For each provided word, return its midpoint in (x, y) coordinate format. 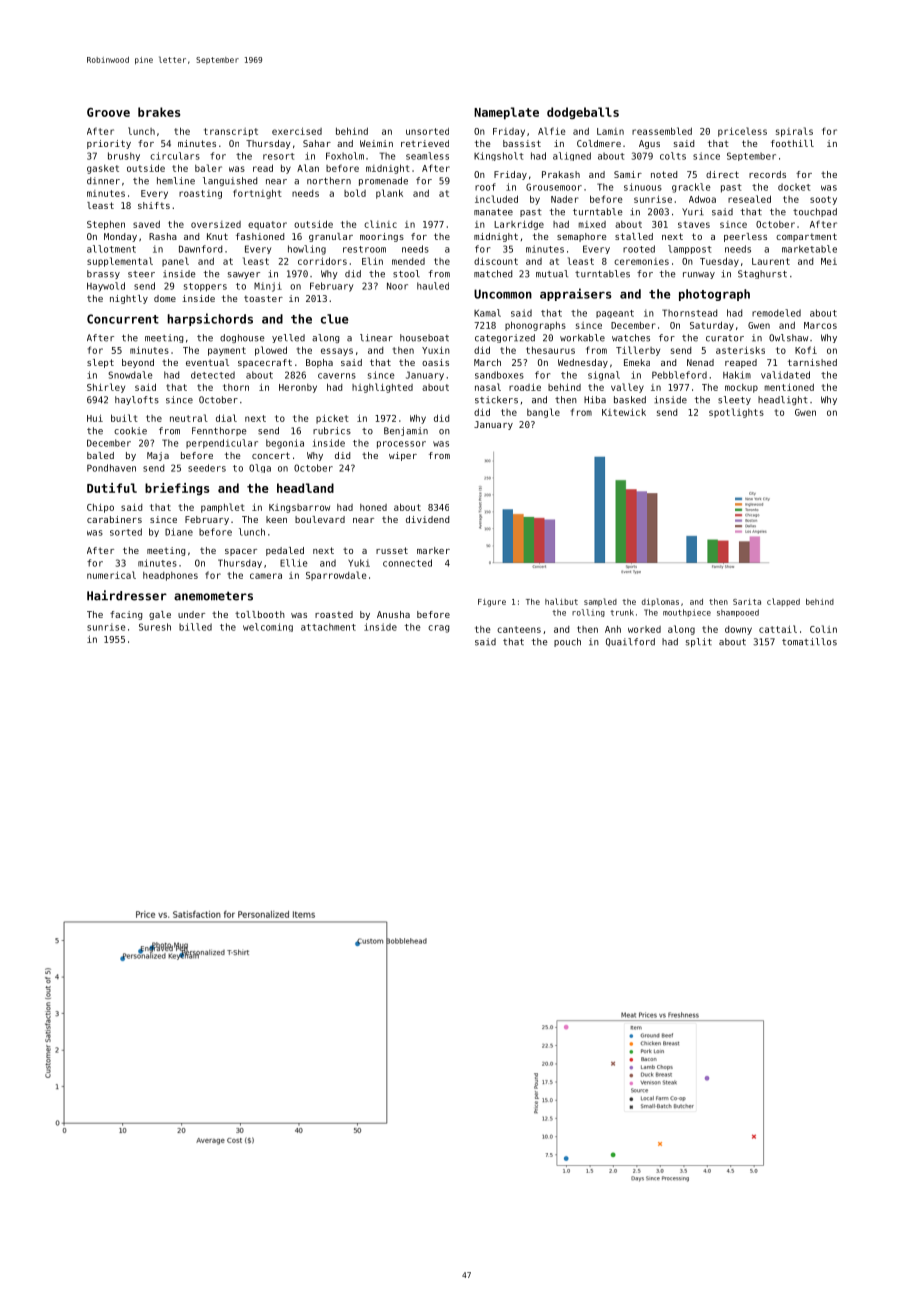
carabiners (114, 519)
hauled (433, 286)
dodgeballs (583, 113)
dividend (427, 519)
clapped (783, 602)
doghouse (242, 338)
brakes (159, 112)
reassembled (662, 131)
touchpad (815, 212)
